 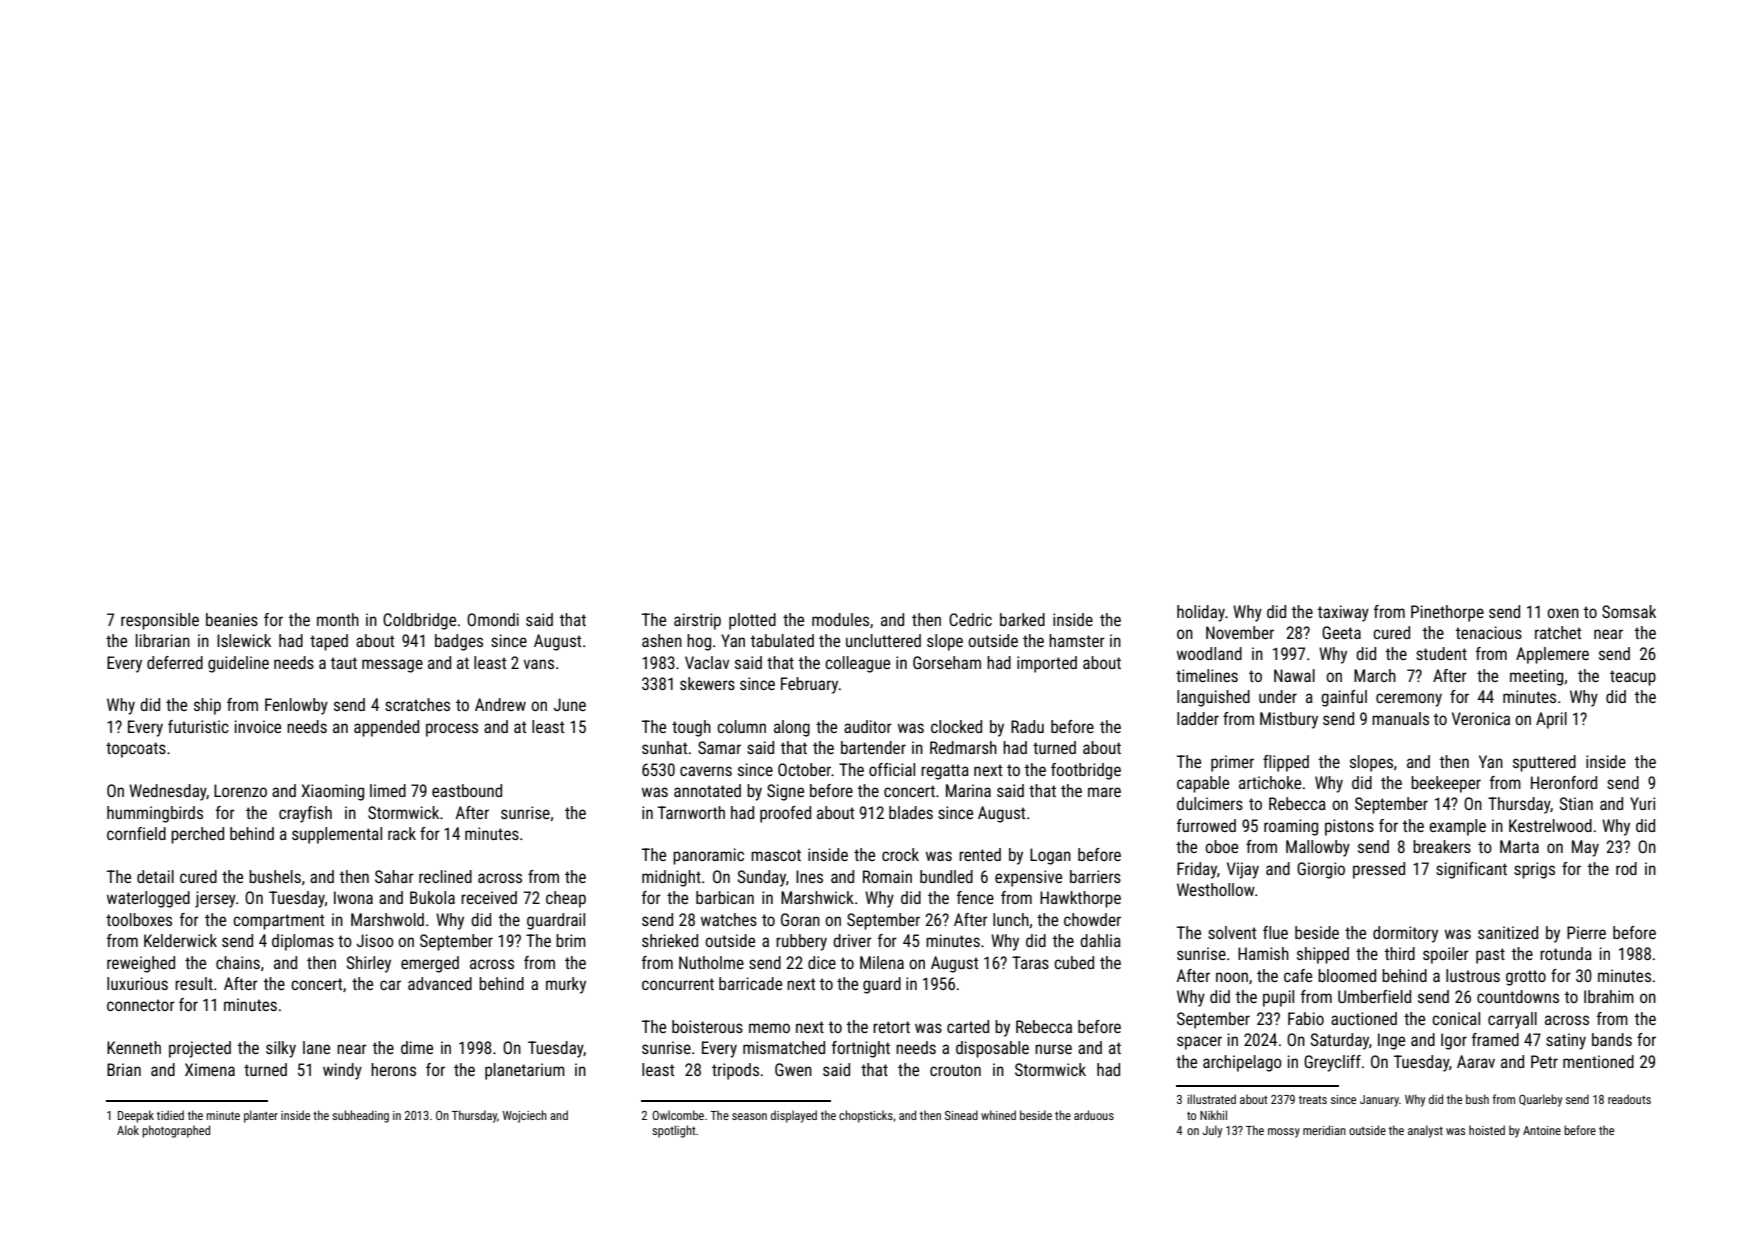 What do you see at coordinates (1344, 698) in the screenshot?
I see `gainful` at bounding box center [1344, 698].
